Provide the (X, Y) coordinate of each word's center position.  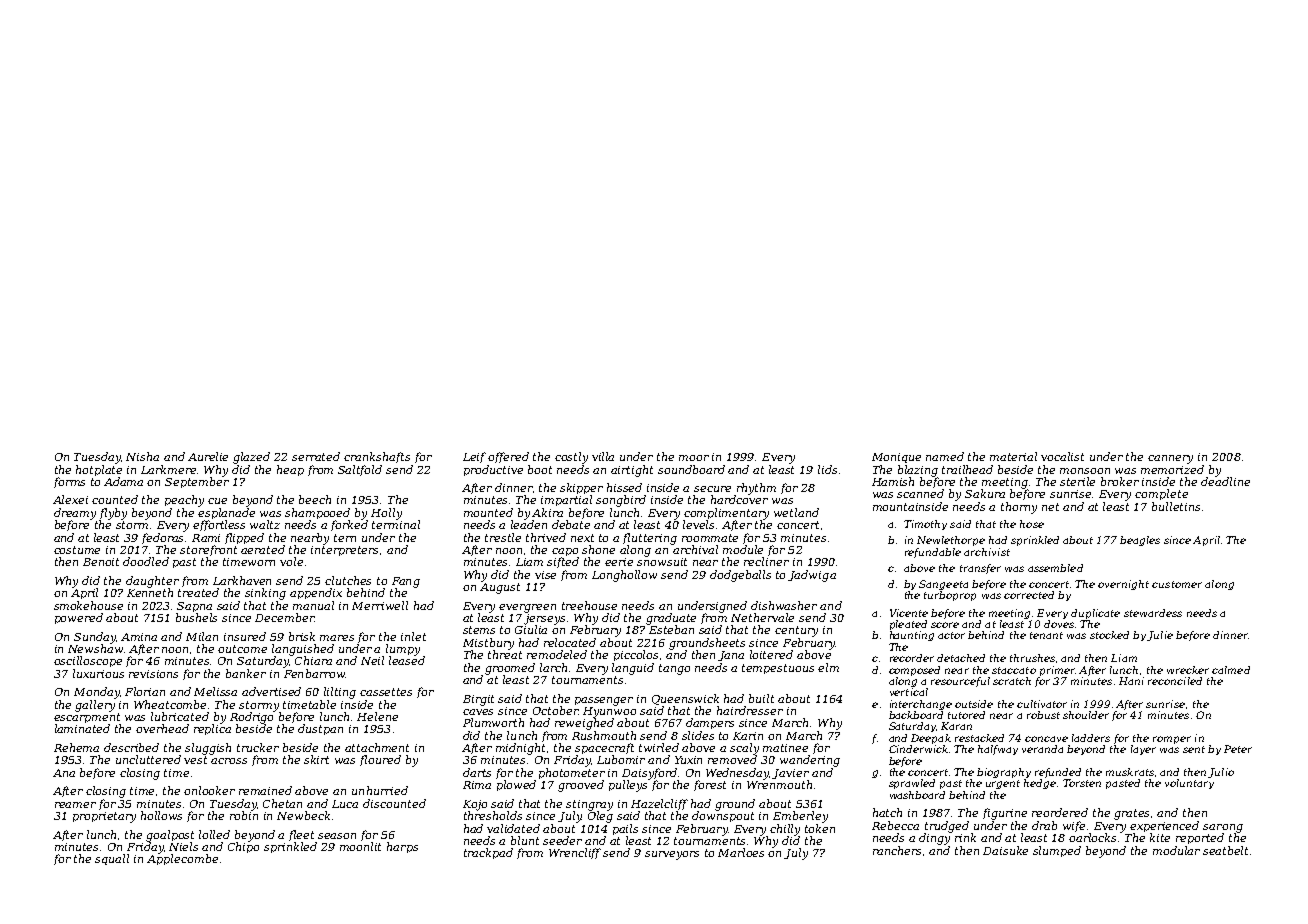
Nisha (142, 456)
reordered (1060, 812)
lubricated (180, 716)
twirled (659, 747)
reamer (75, 805)
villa (603, 456)
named (945, 456)
